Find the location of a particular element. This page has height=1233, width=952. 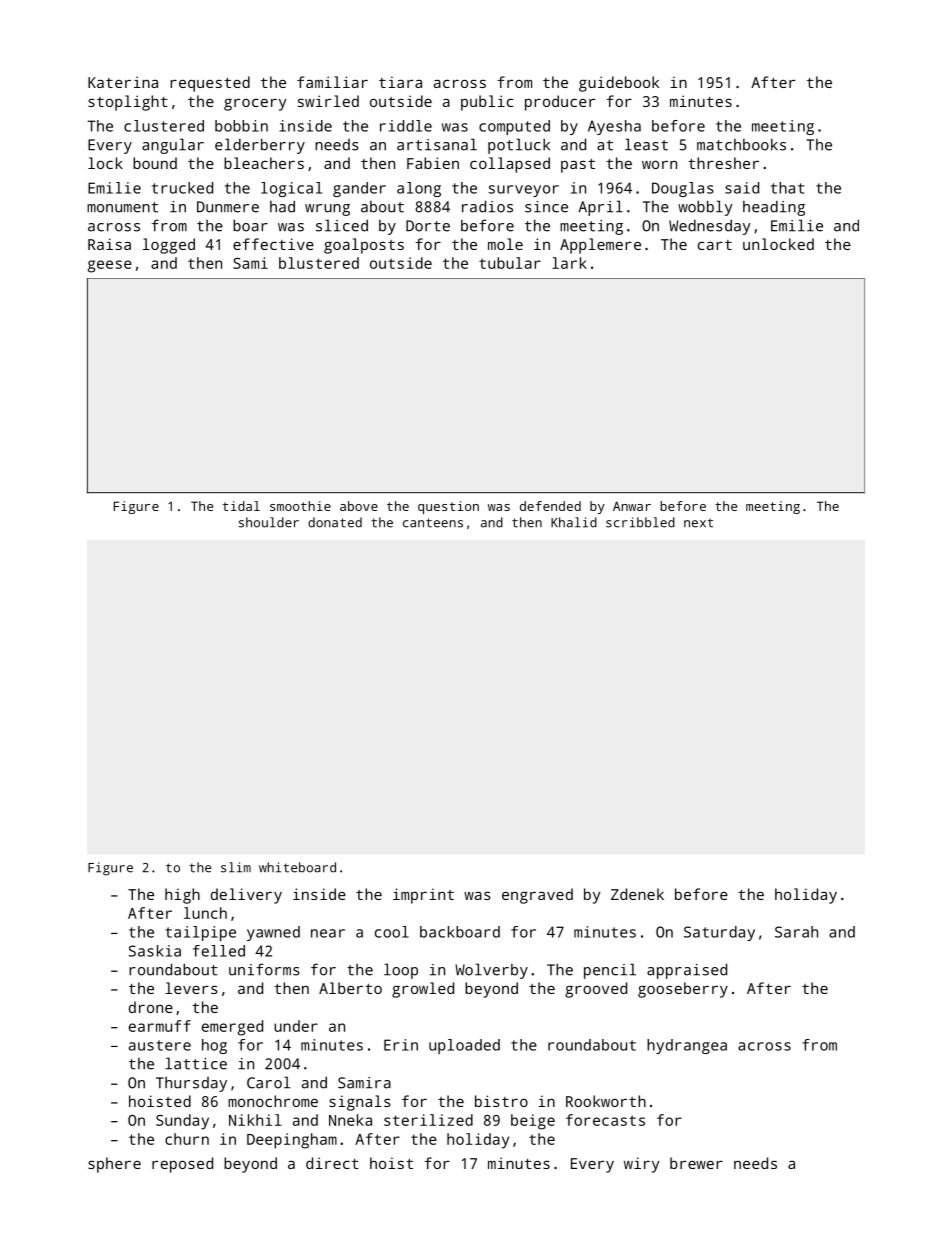

canteens is located at coordinates (433, 523).
